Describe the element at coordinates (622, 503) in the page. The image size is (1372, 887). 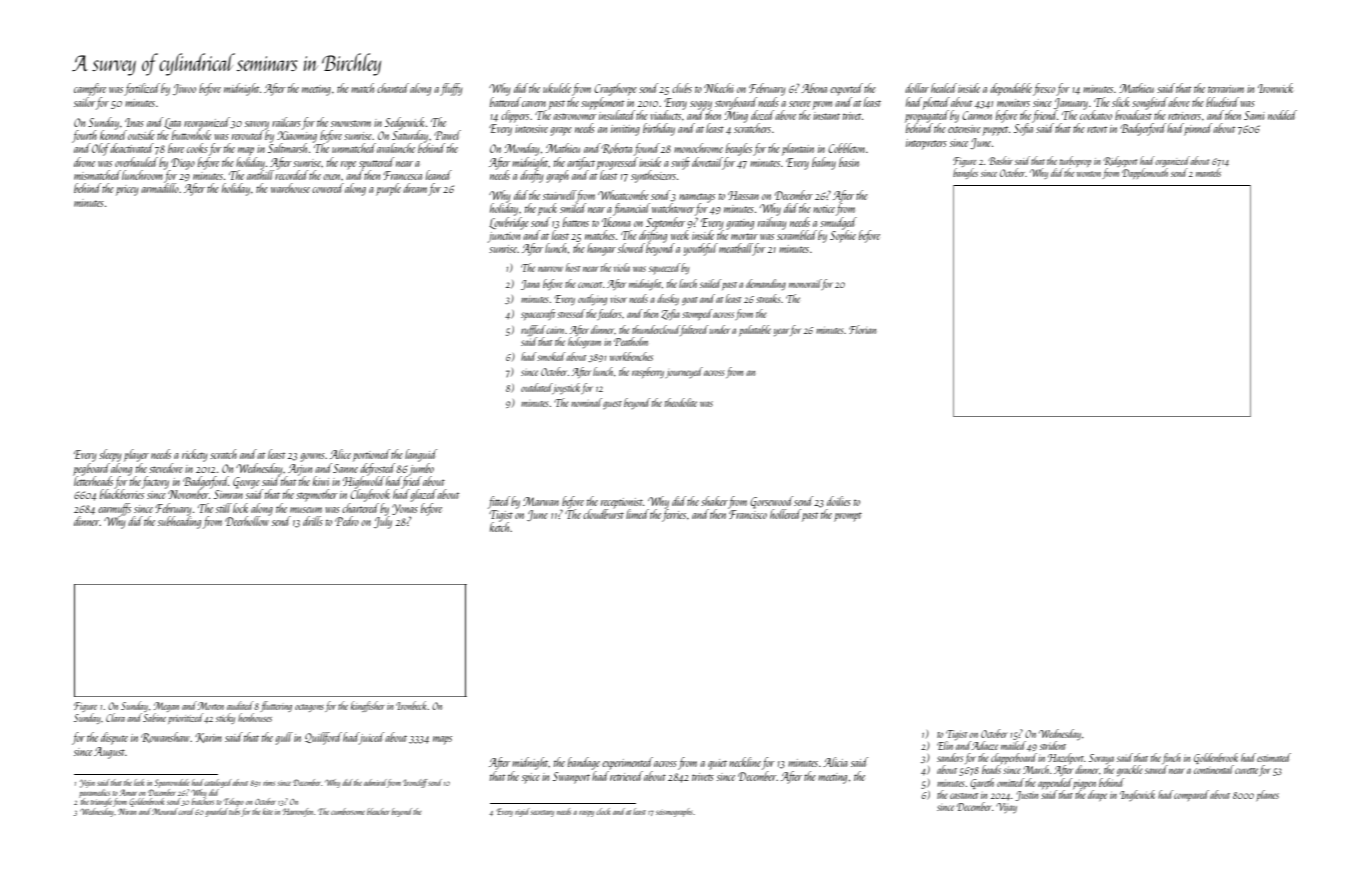
I see `receptionist` at that location.
